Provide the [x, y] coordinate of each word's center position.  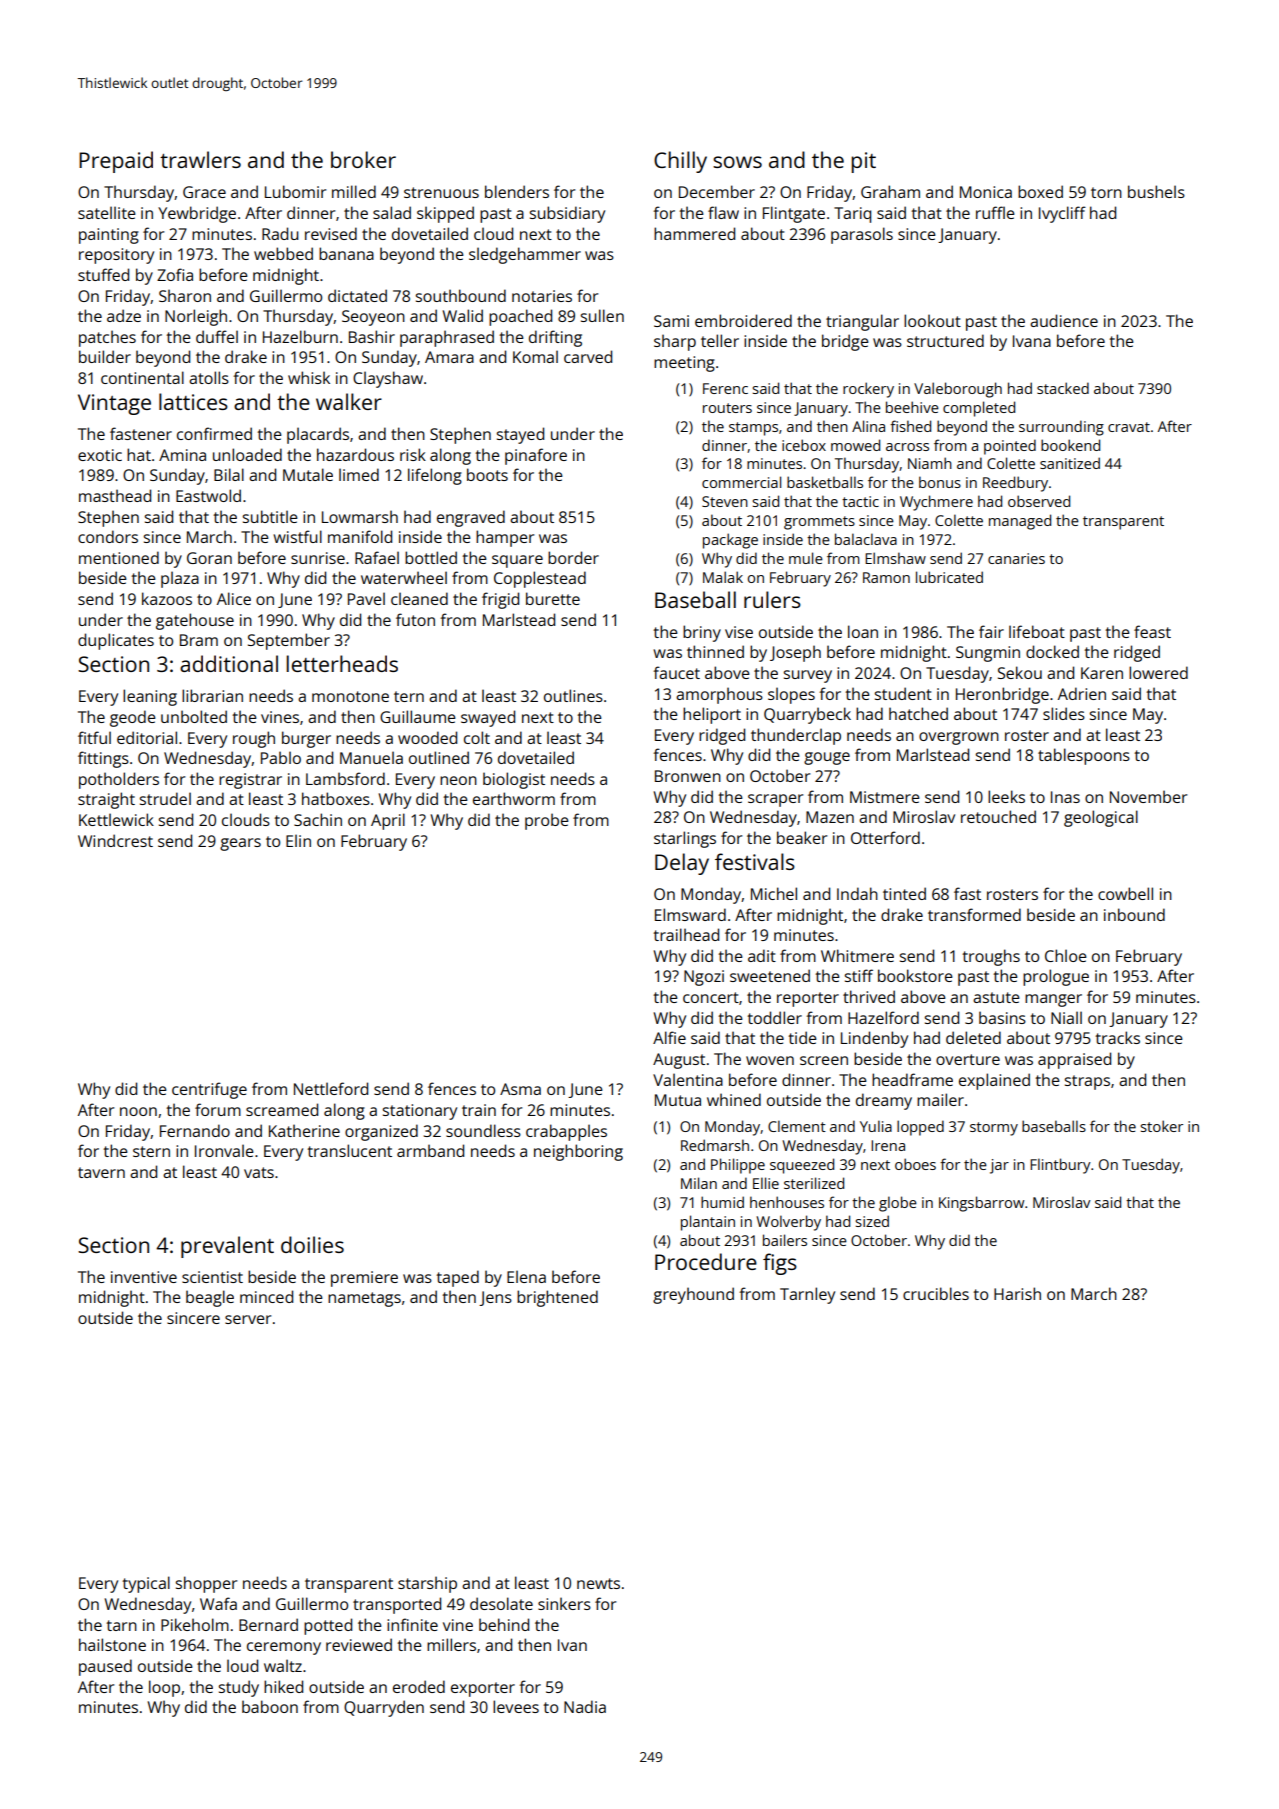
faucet [676, 672]
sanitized [1070, 463]
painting [109, 236]
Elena [526, 1276]
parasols [862, 235]
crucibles [936, 1293]
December [717, 191]
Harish [1017, 1293]
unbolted [194, 716]
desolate [501, 1603]
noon [138, 1111]
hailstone [112, 1644]
